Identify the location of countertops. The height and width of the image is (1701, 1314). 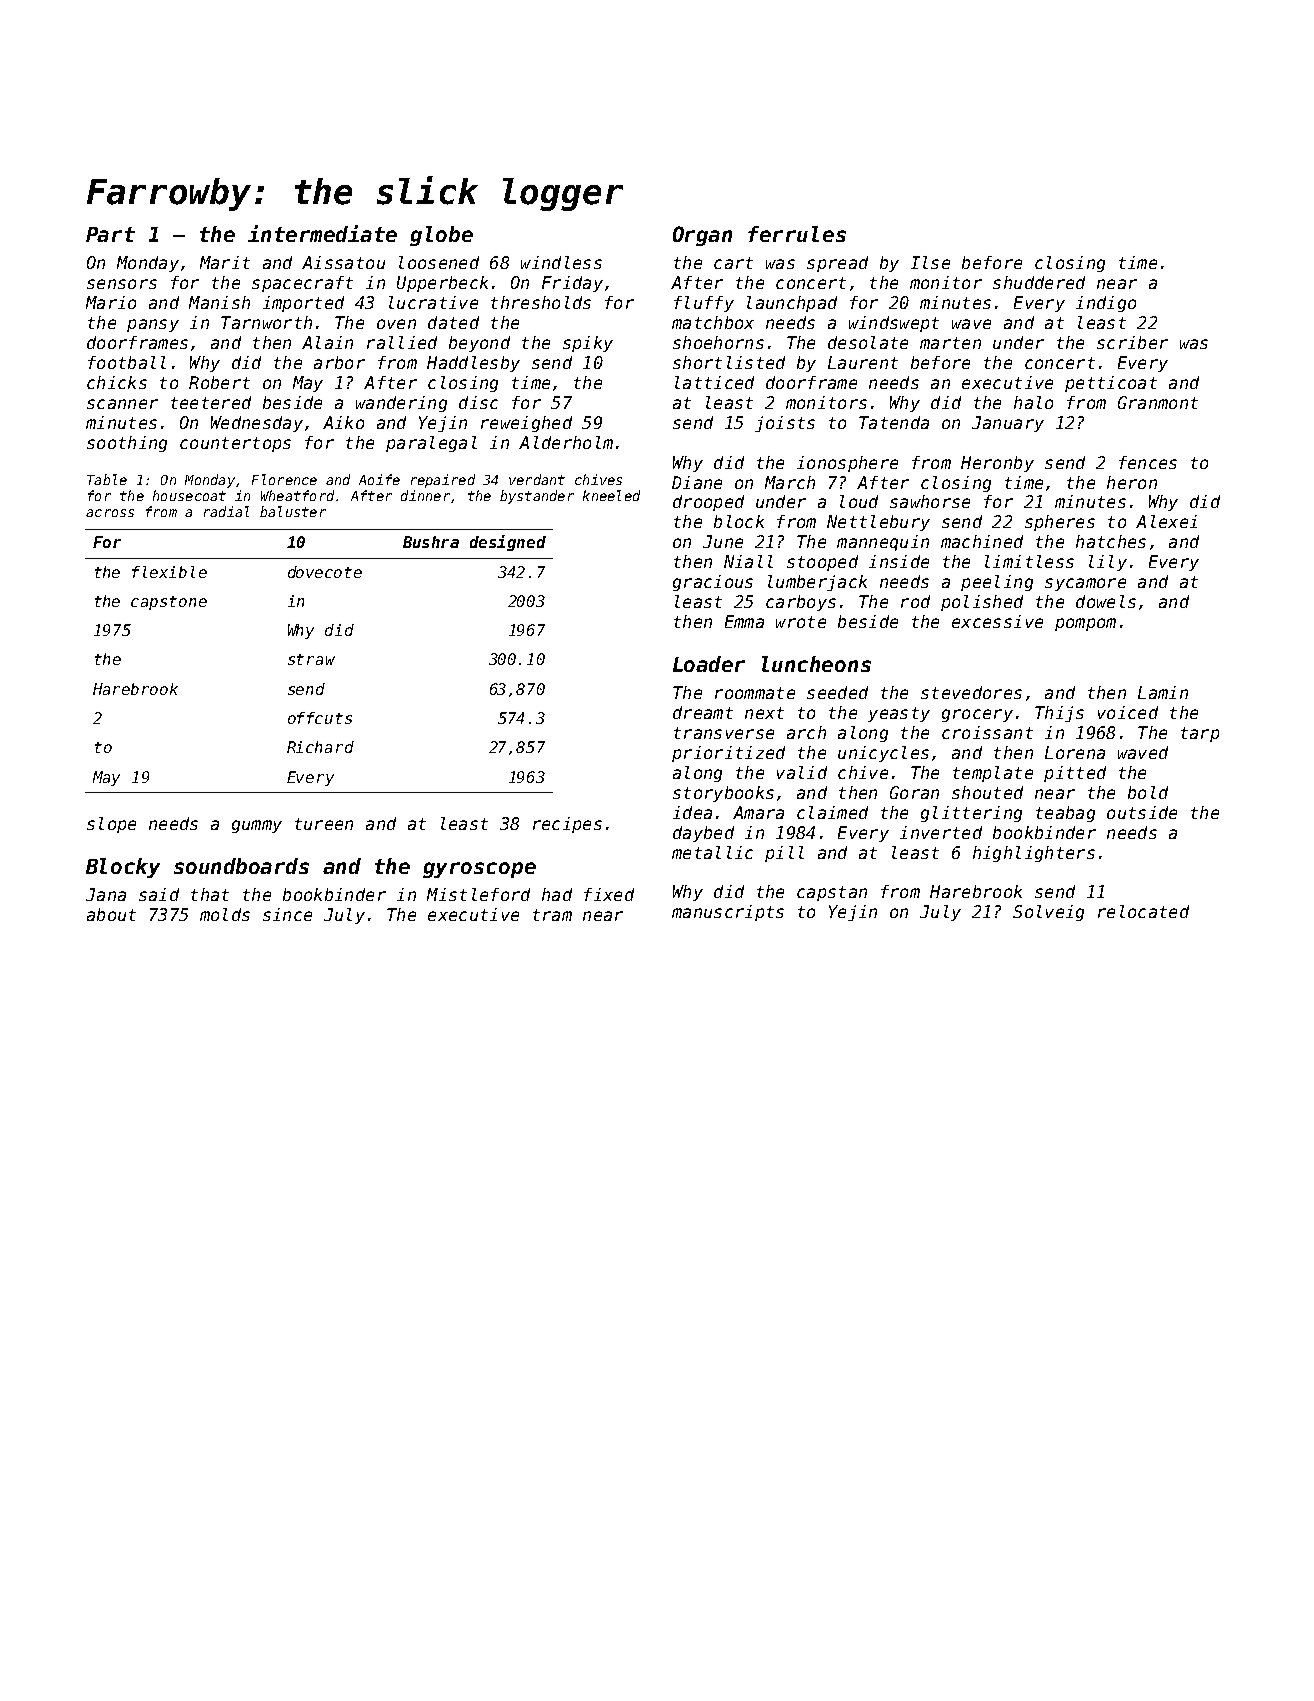
(235, 444).
